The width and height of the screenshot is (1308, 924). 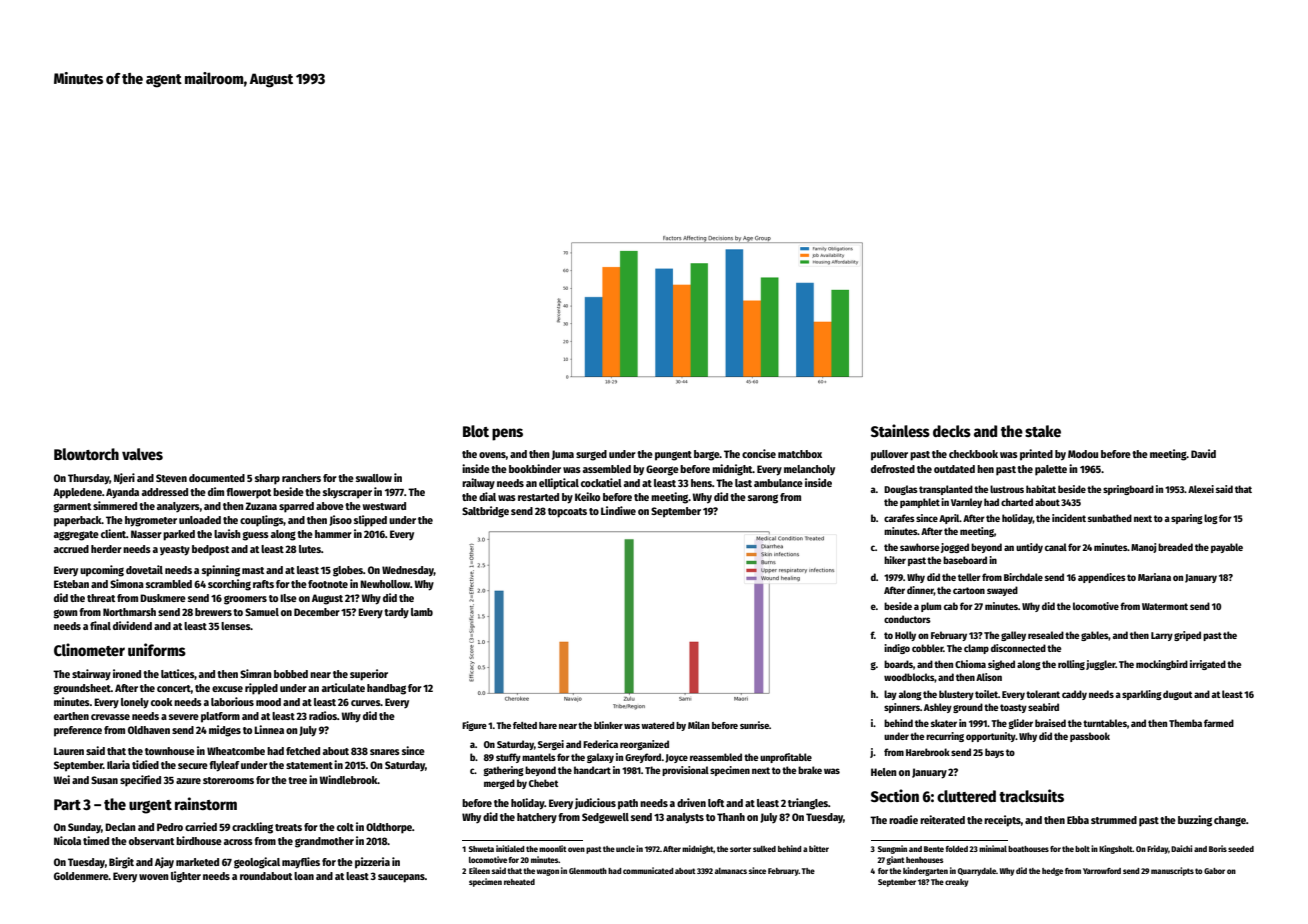 What do you see at coordinates (220, 717) in the screenshot?
I see `platform` at bounding box center [220, 717].
